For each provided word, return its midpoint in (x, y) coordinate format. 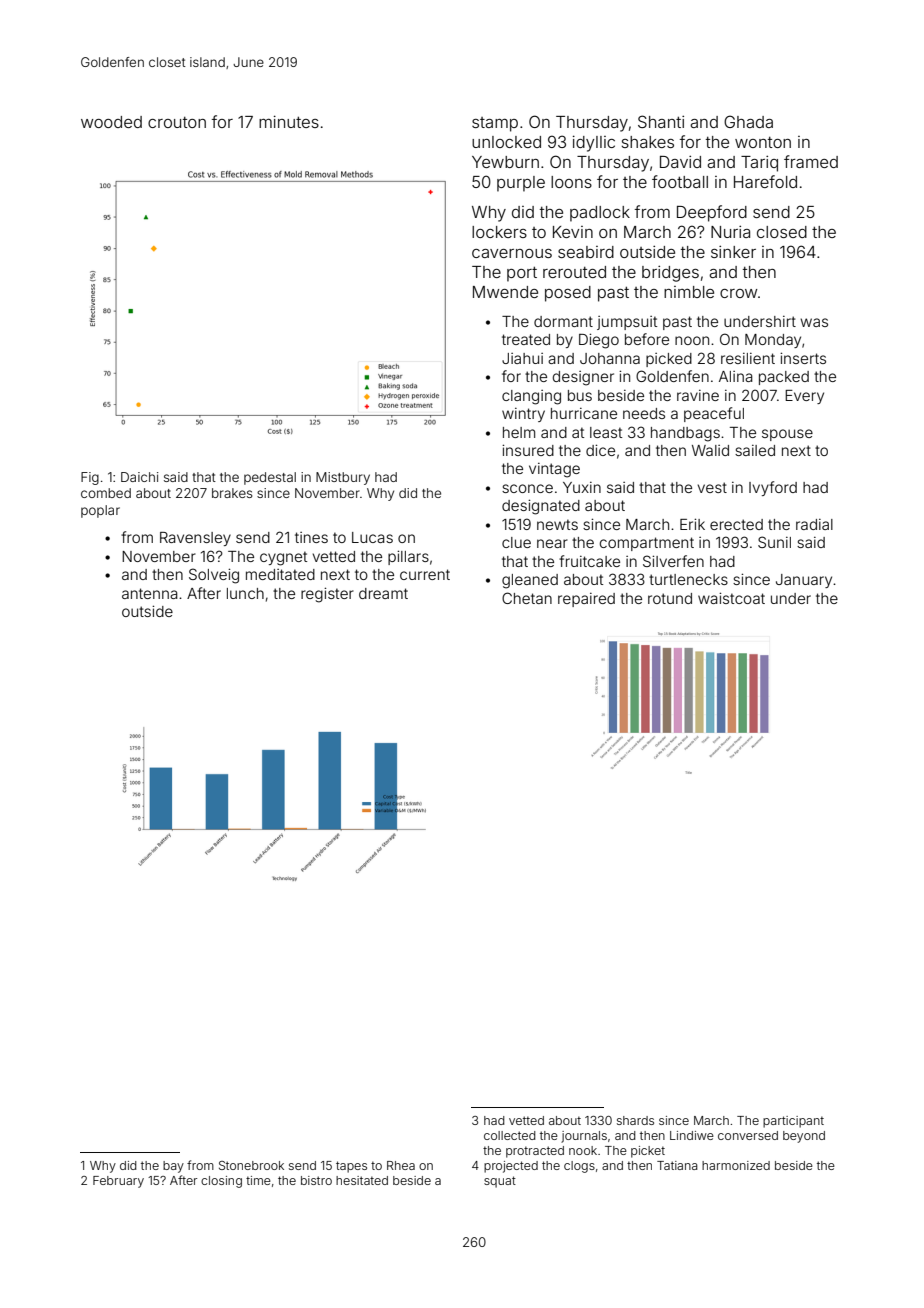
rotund (670, 598)
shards (635, 1120)
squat (500, 1182)
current (425, 574)
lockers (499, 232)
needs (644, 413)
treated (526, 339)
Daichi (139, 477)
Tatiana (677, 1165)
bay (173, 1167)
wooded (111, 122)
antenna (150, 593)
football (680, 181)
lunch (245, 593)
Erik (692, 524)
